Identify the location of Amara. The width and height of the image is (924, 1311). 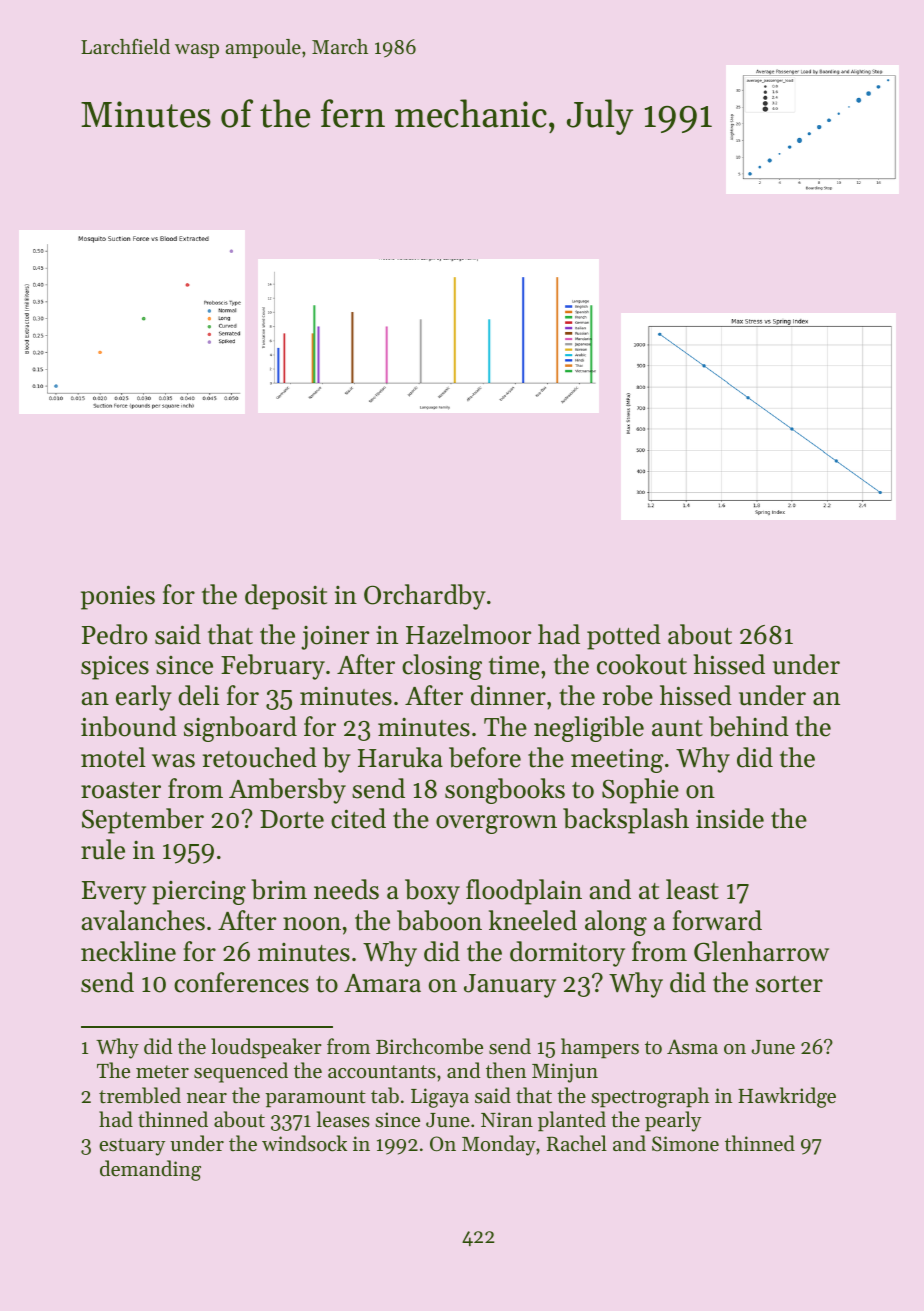
(382, 983).
